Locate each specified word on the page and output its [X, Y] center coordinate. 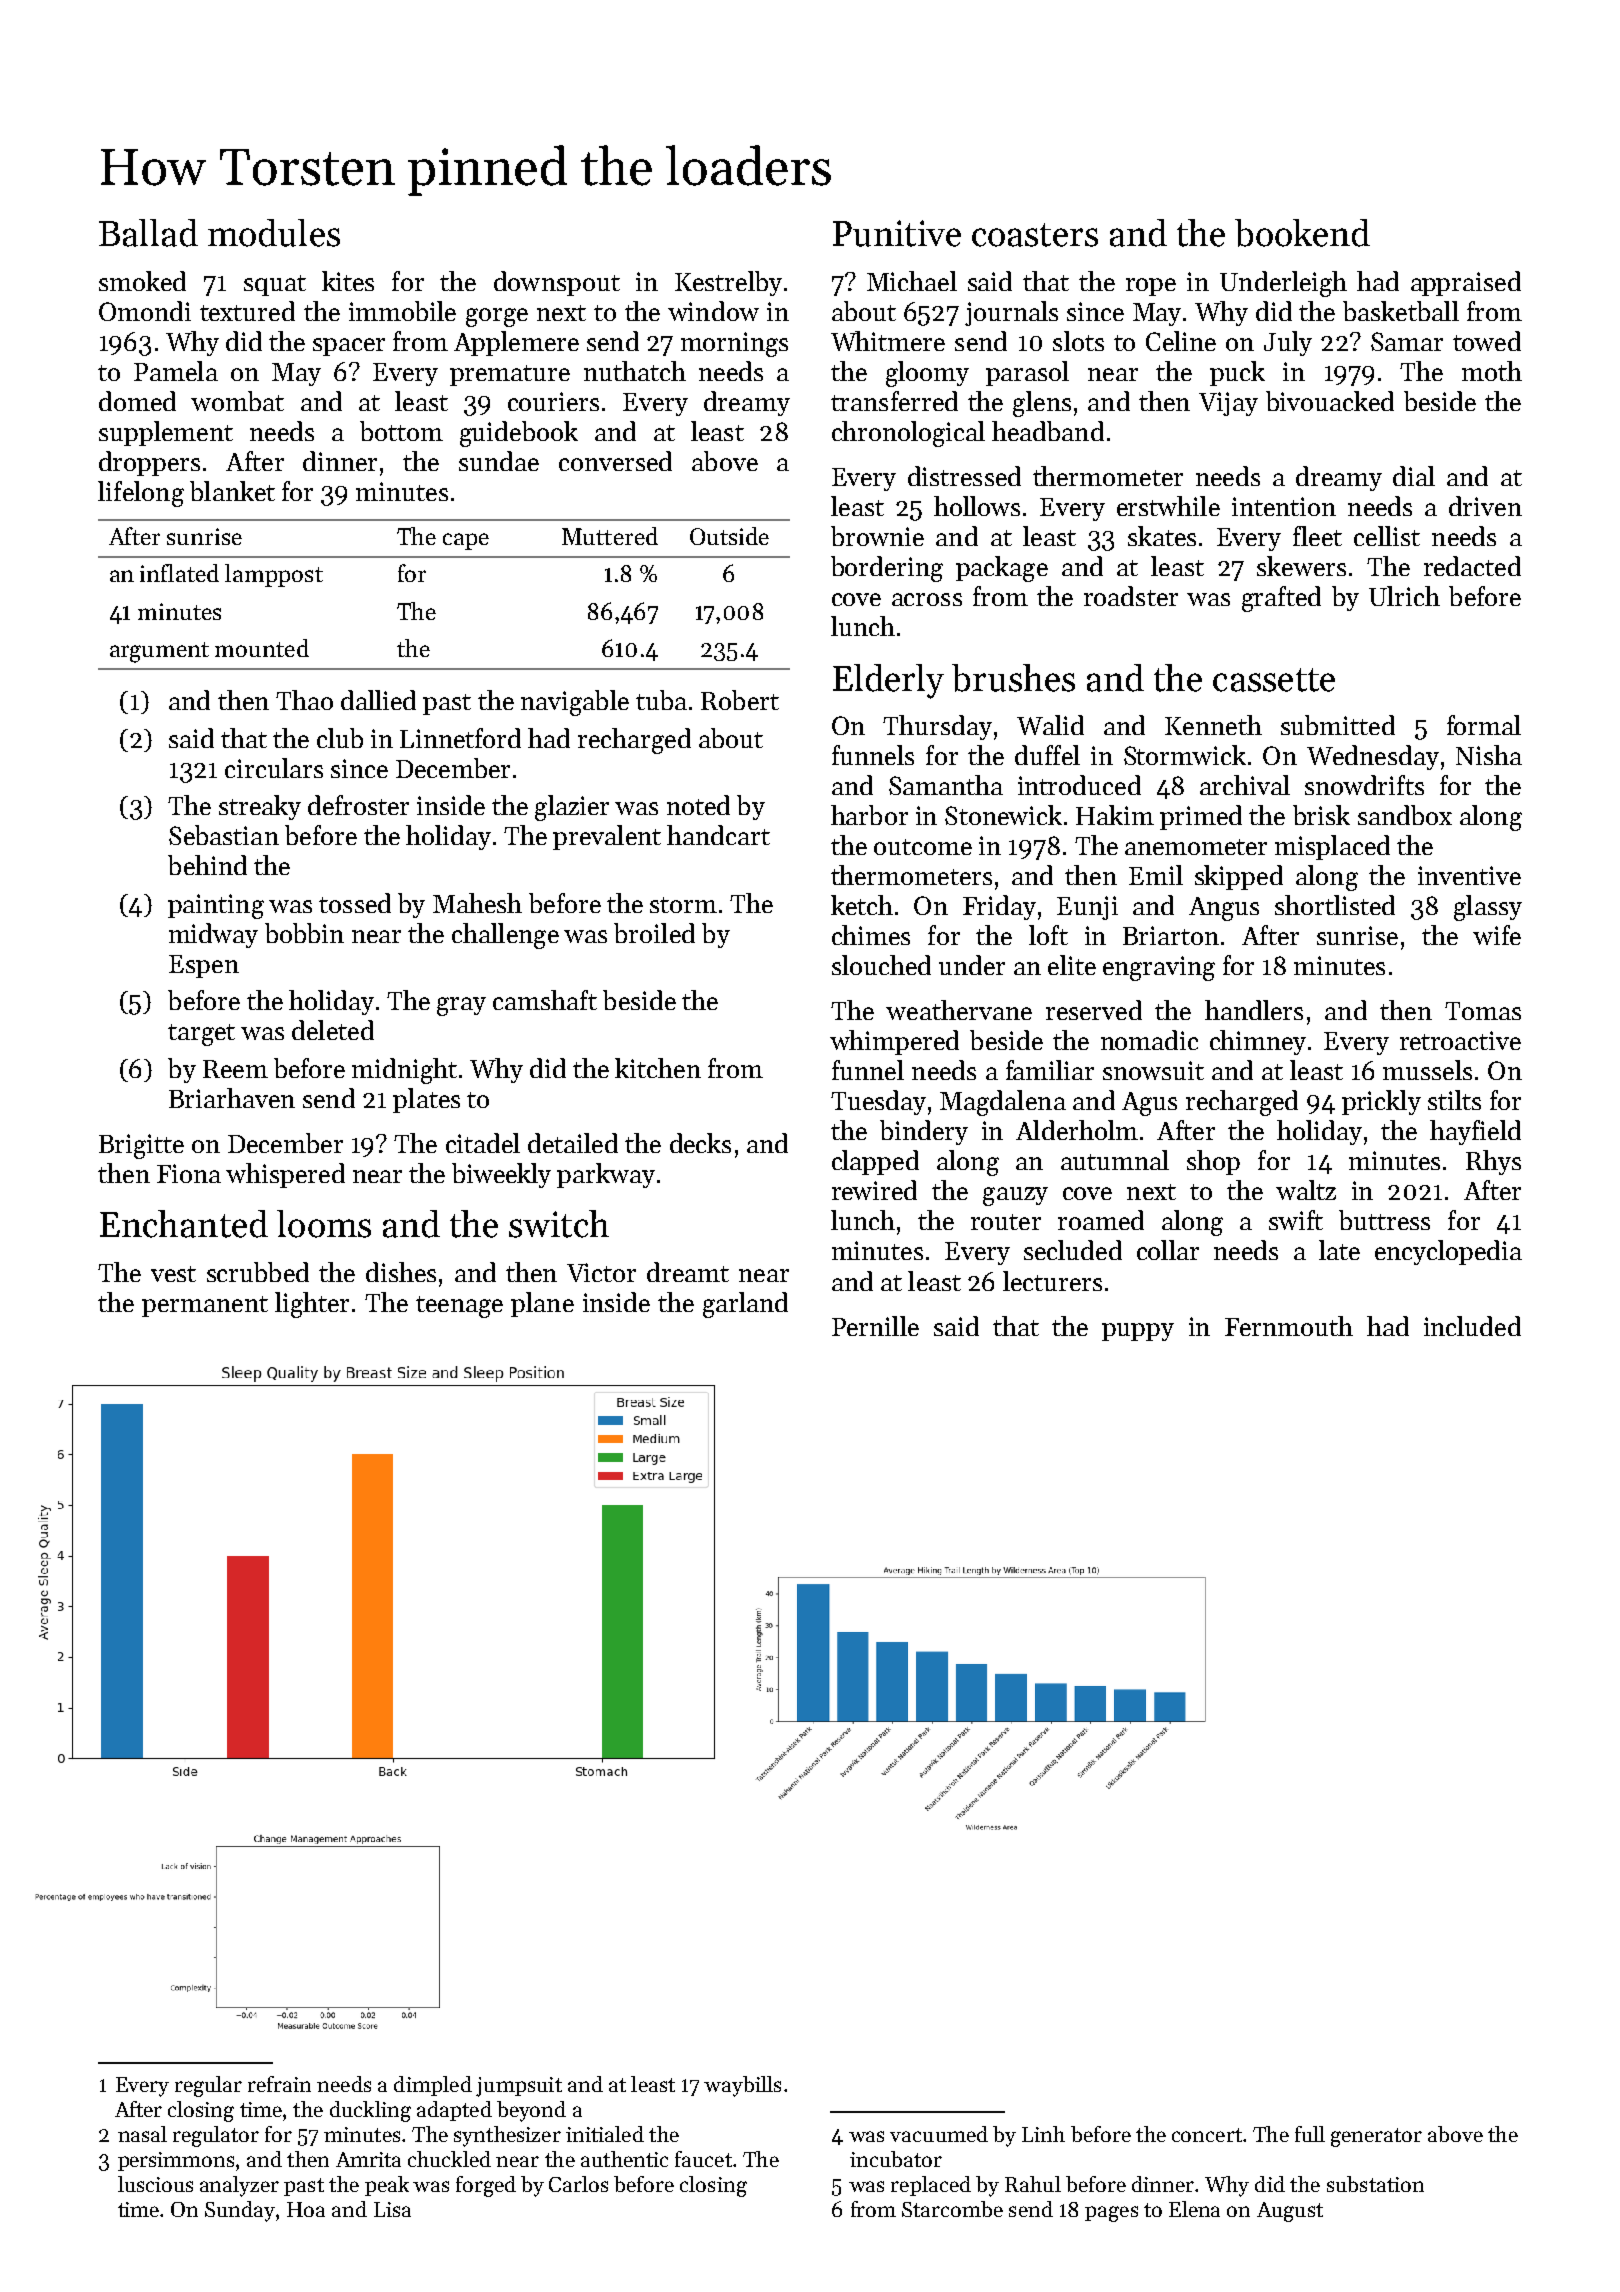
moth [1492, 371]
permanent [205, 1306]
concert [1207, 2135]
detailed [573, 1143]
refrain [279, 2084]
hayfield [1475, 1132]
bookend [1302, 233]
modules [274, 233]
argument [159, 652]
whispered [285, 1175]
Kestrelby [728, 283]
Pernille [875, 1326]
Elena [1194, 2209]
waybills [742, 2086]
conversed [615, 461]
